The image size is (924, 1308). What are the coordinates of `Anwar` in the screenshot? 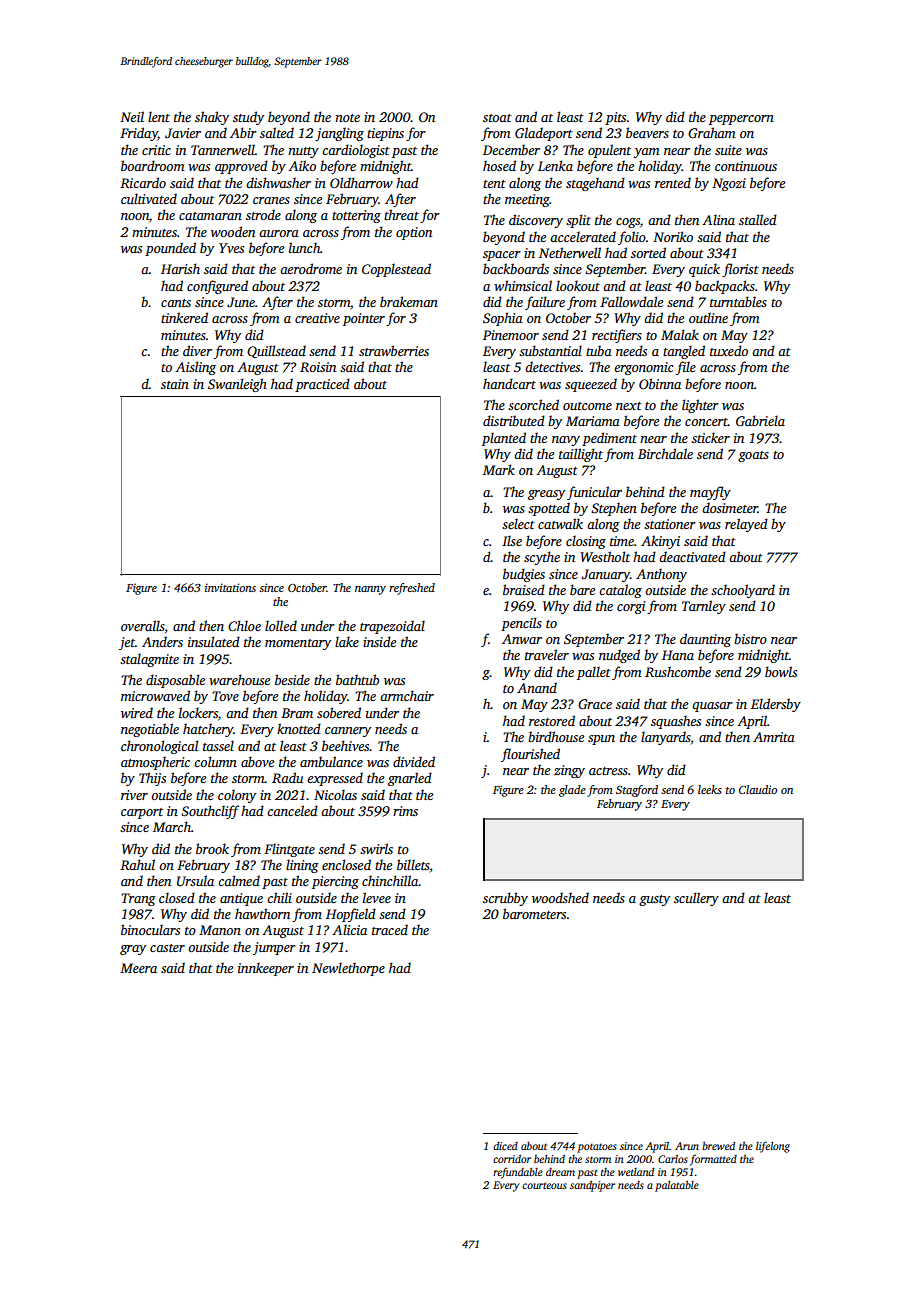 It's located at (522, 639).
